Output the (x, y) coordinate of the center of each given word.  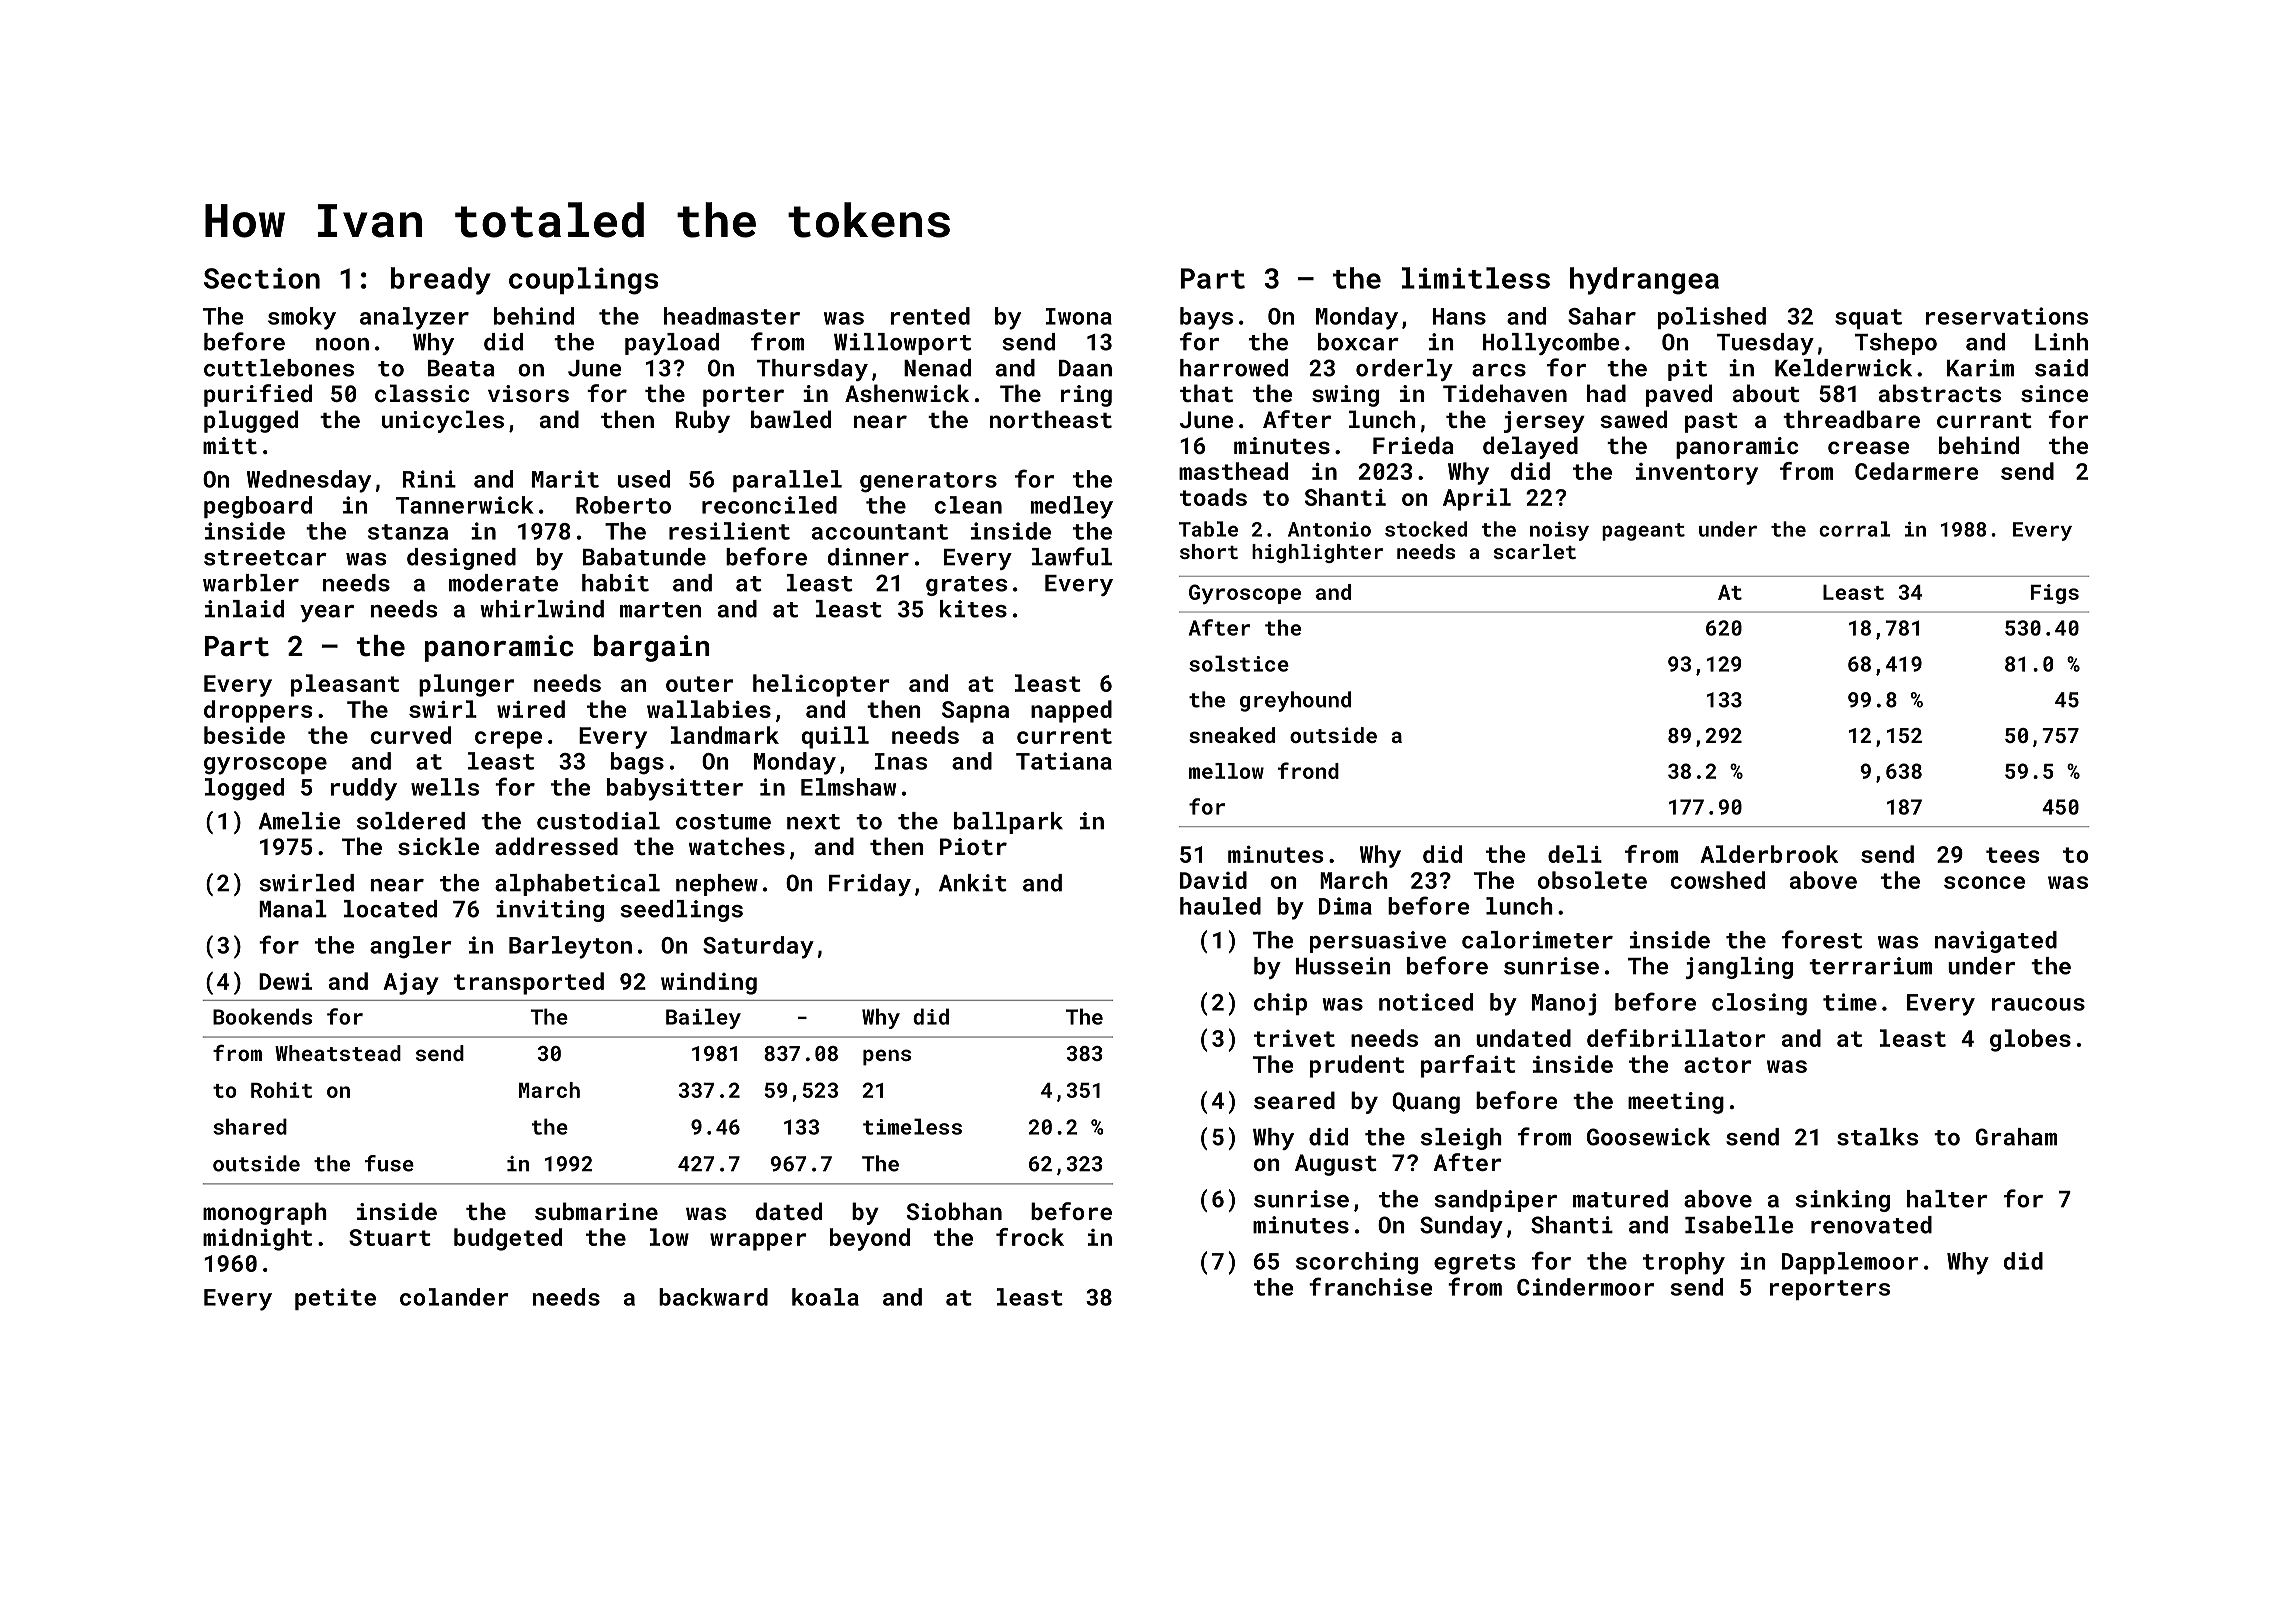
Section (262, 278)
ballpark (1008, 823)
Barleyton (570, 947)
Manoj (1564, 1004)
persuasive (1378, 942)
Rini (429, 479)
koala (825, 1297)
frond (1308, 770)
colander (454, 1297)
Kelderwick (1843, 368)
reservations (2007, 316)
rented (930, 316)
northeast (1051, 419)
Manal (293, 909)
